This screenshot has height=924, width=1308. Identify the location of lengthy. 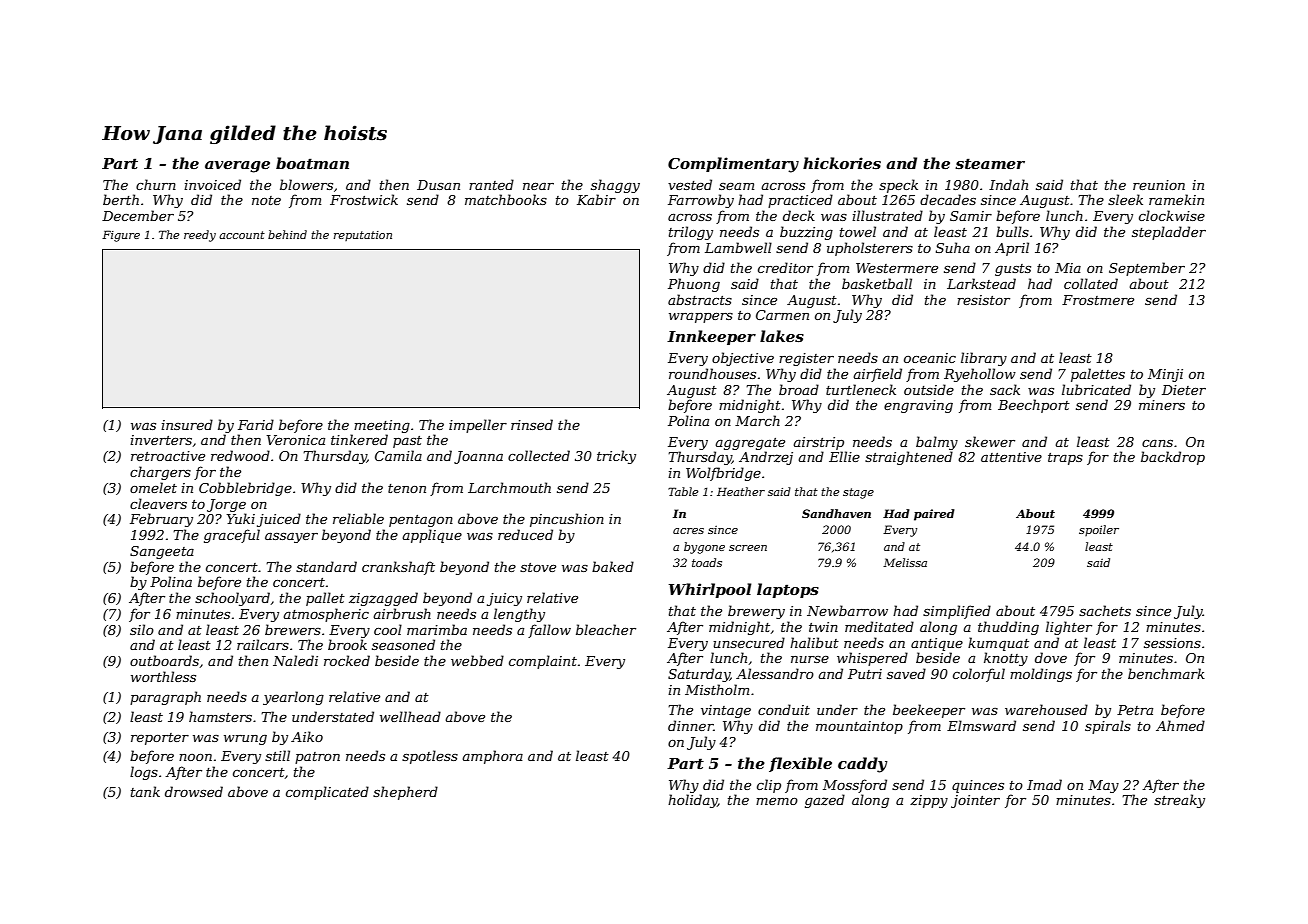
(519, 615).
